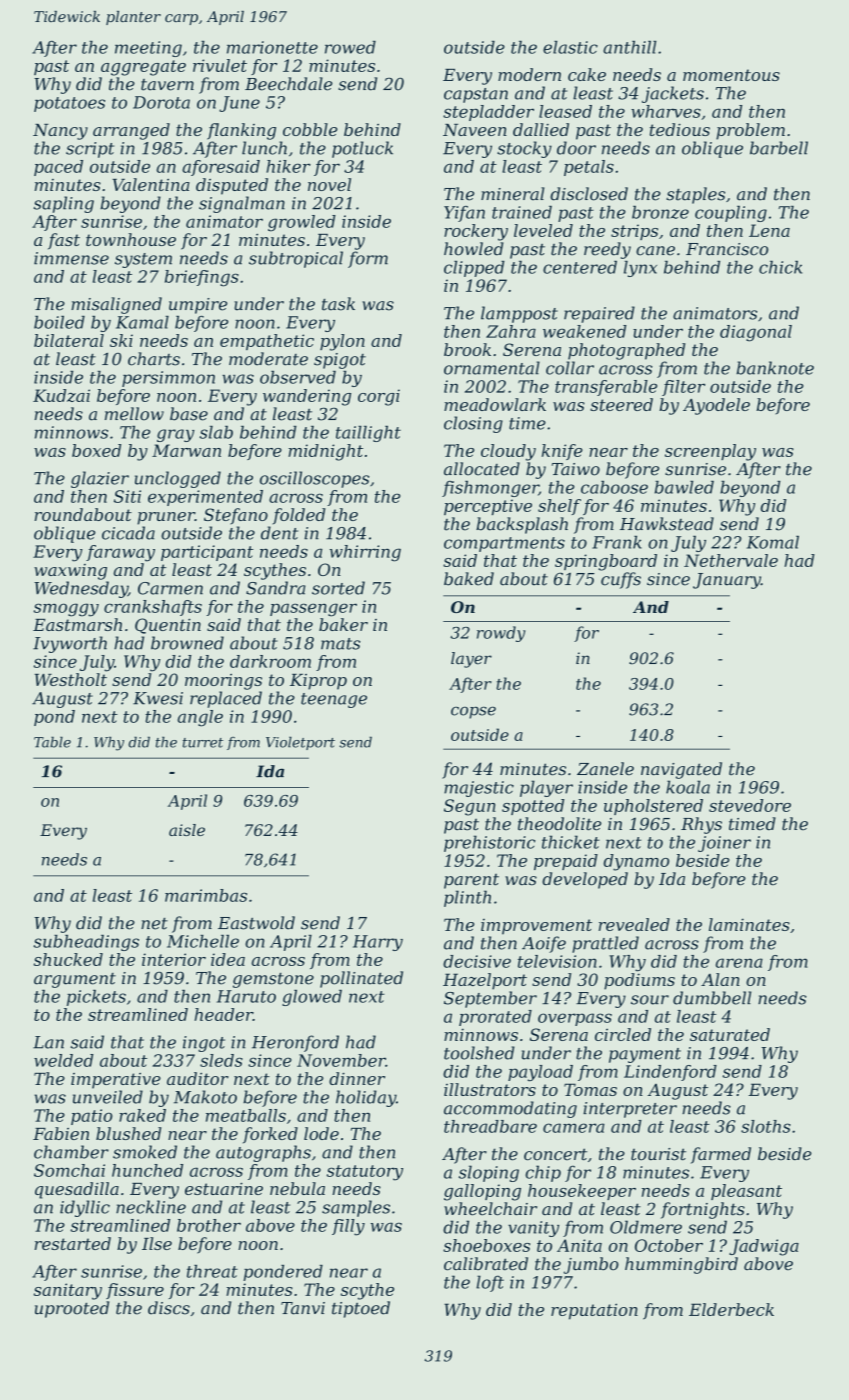 The width and height of the screenshot is (849, 1400). I want to click on meeting, so click(148, 49).
